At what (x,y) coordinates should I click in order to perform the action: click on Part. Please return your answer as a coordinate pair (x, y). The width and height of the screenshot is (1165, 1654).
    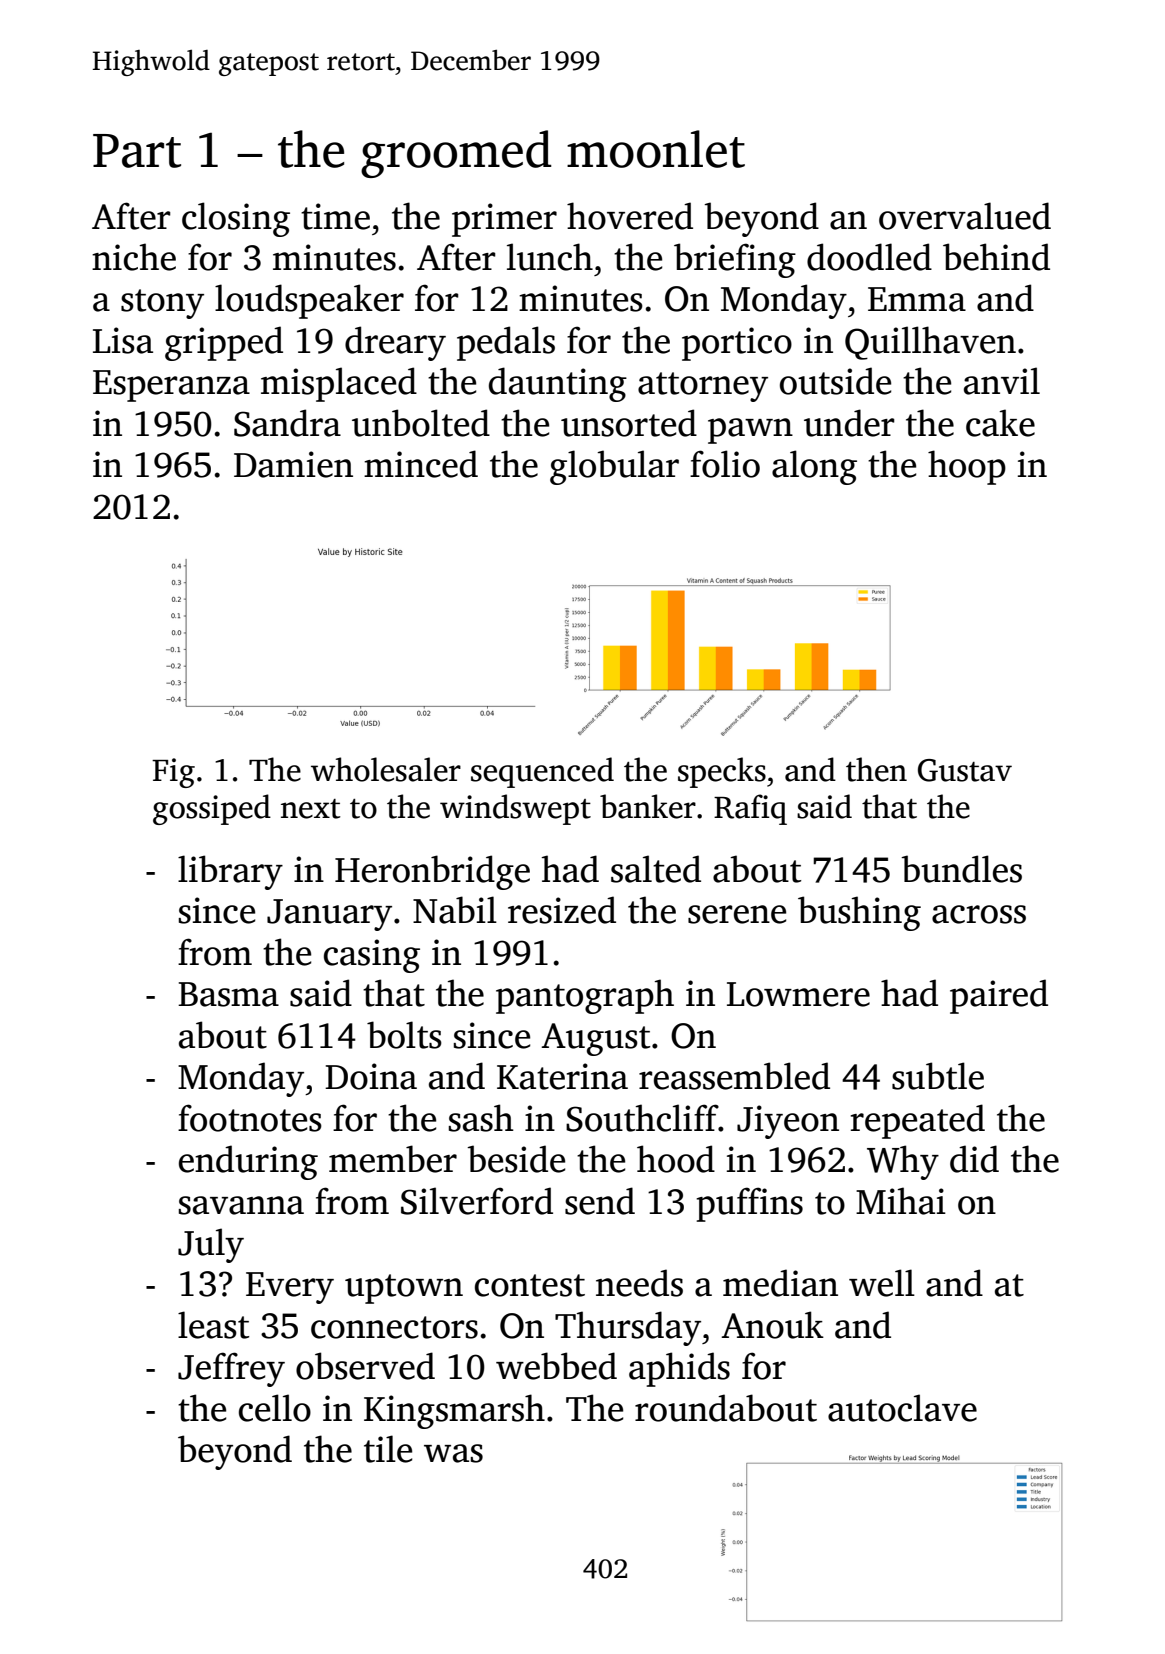
    Looking at the image, I should click on (137, 151).
